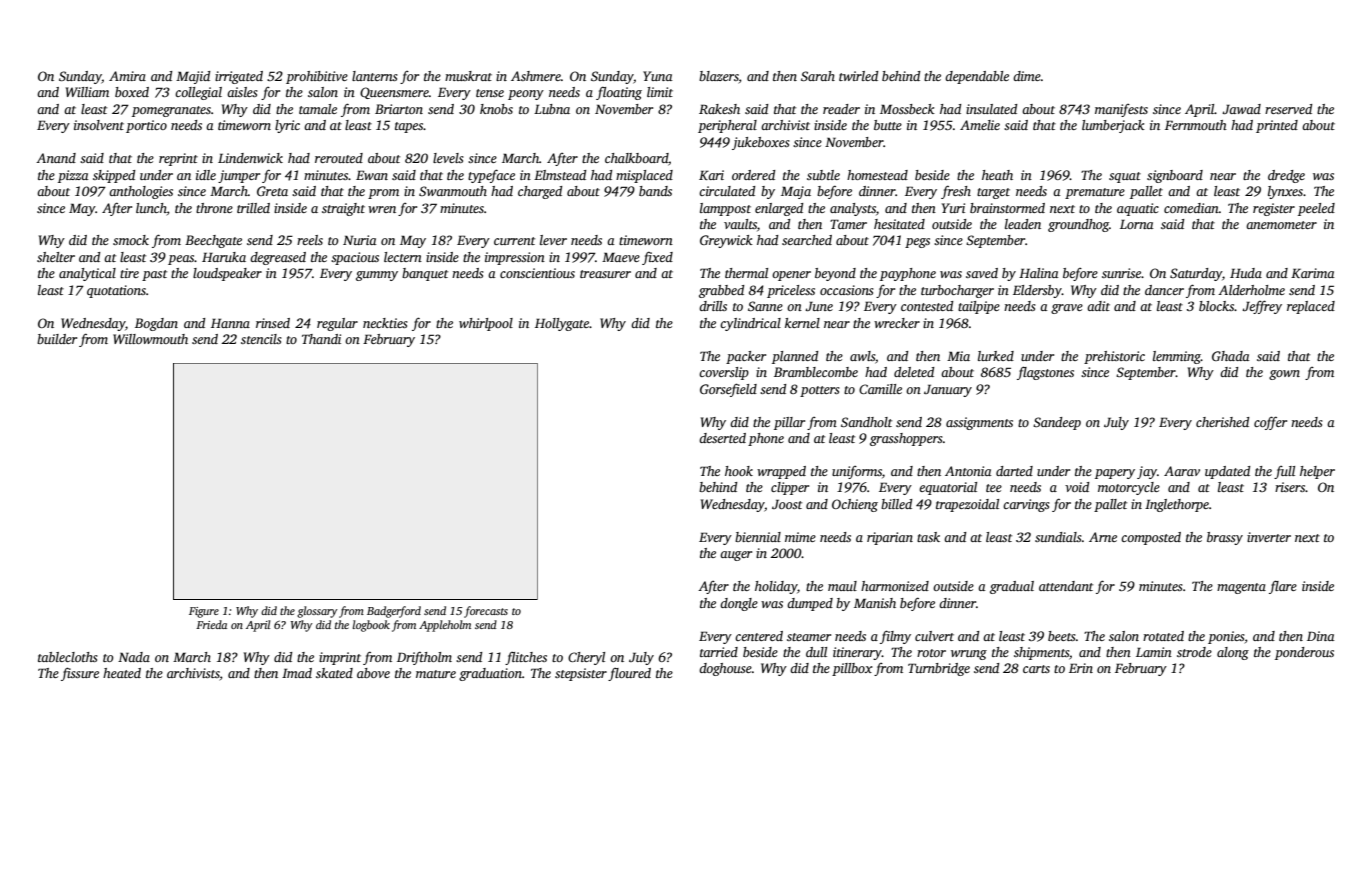 This screenshot has height=887, width=1372. Describe the element at coordinates (334, 673) in the screenshot. I see `skated` at that location.
